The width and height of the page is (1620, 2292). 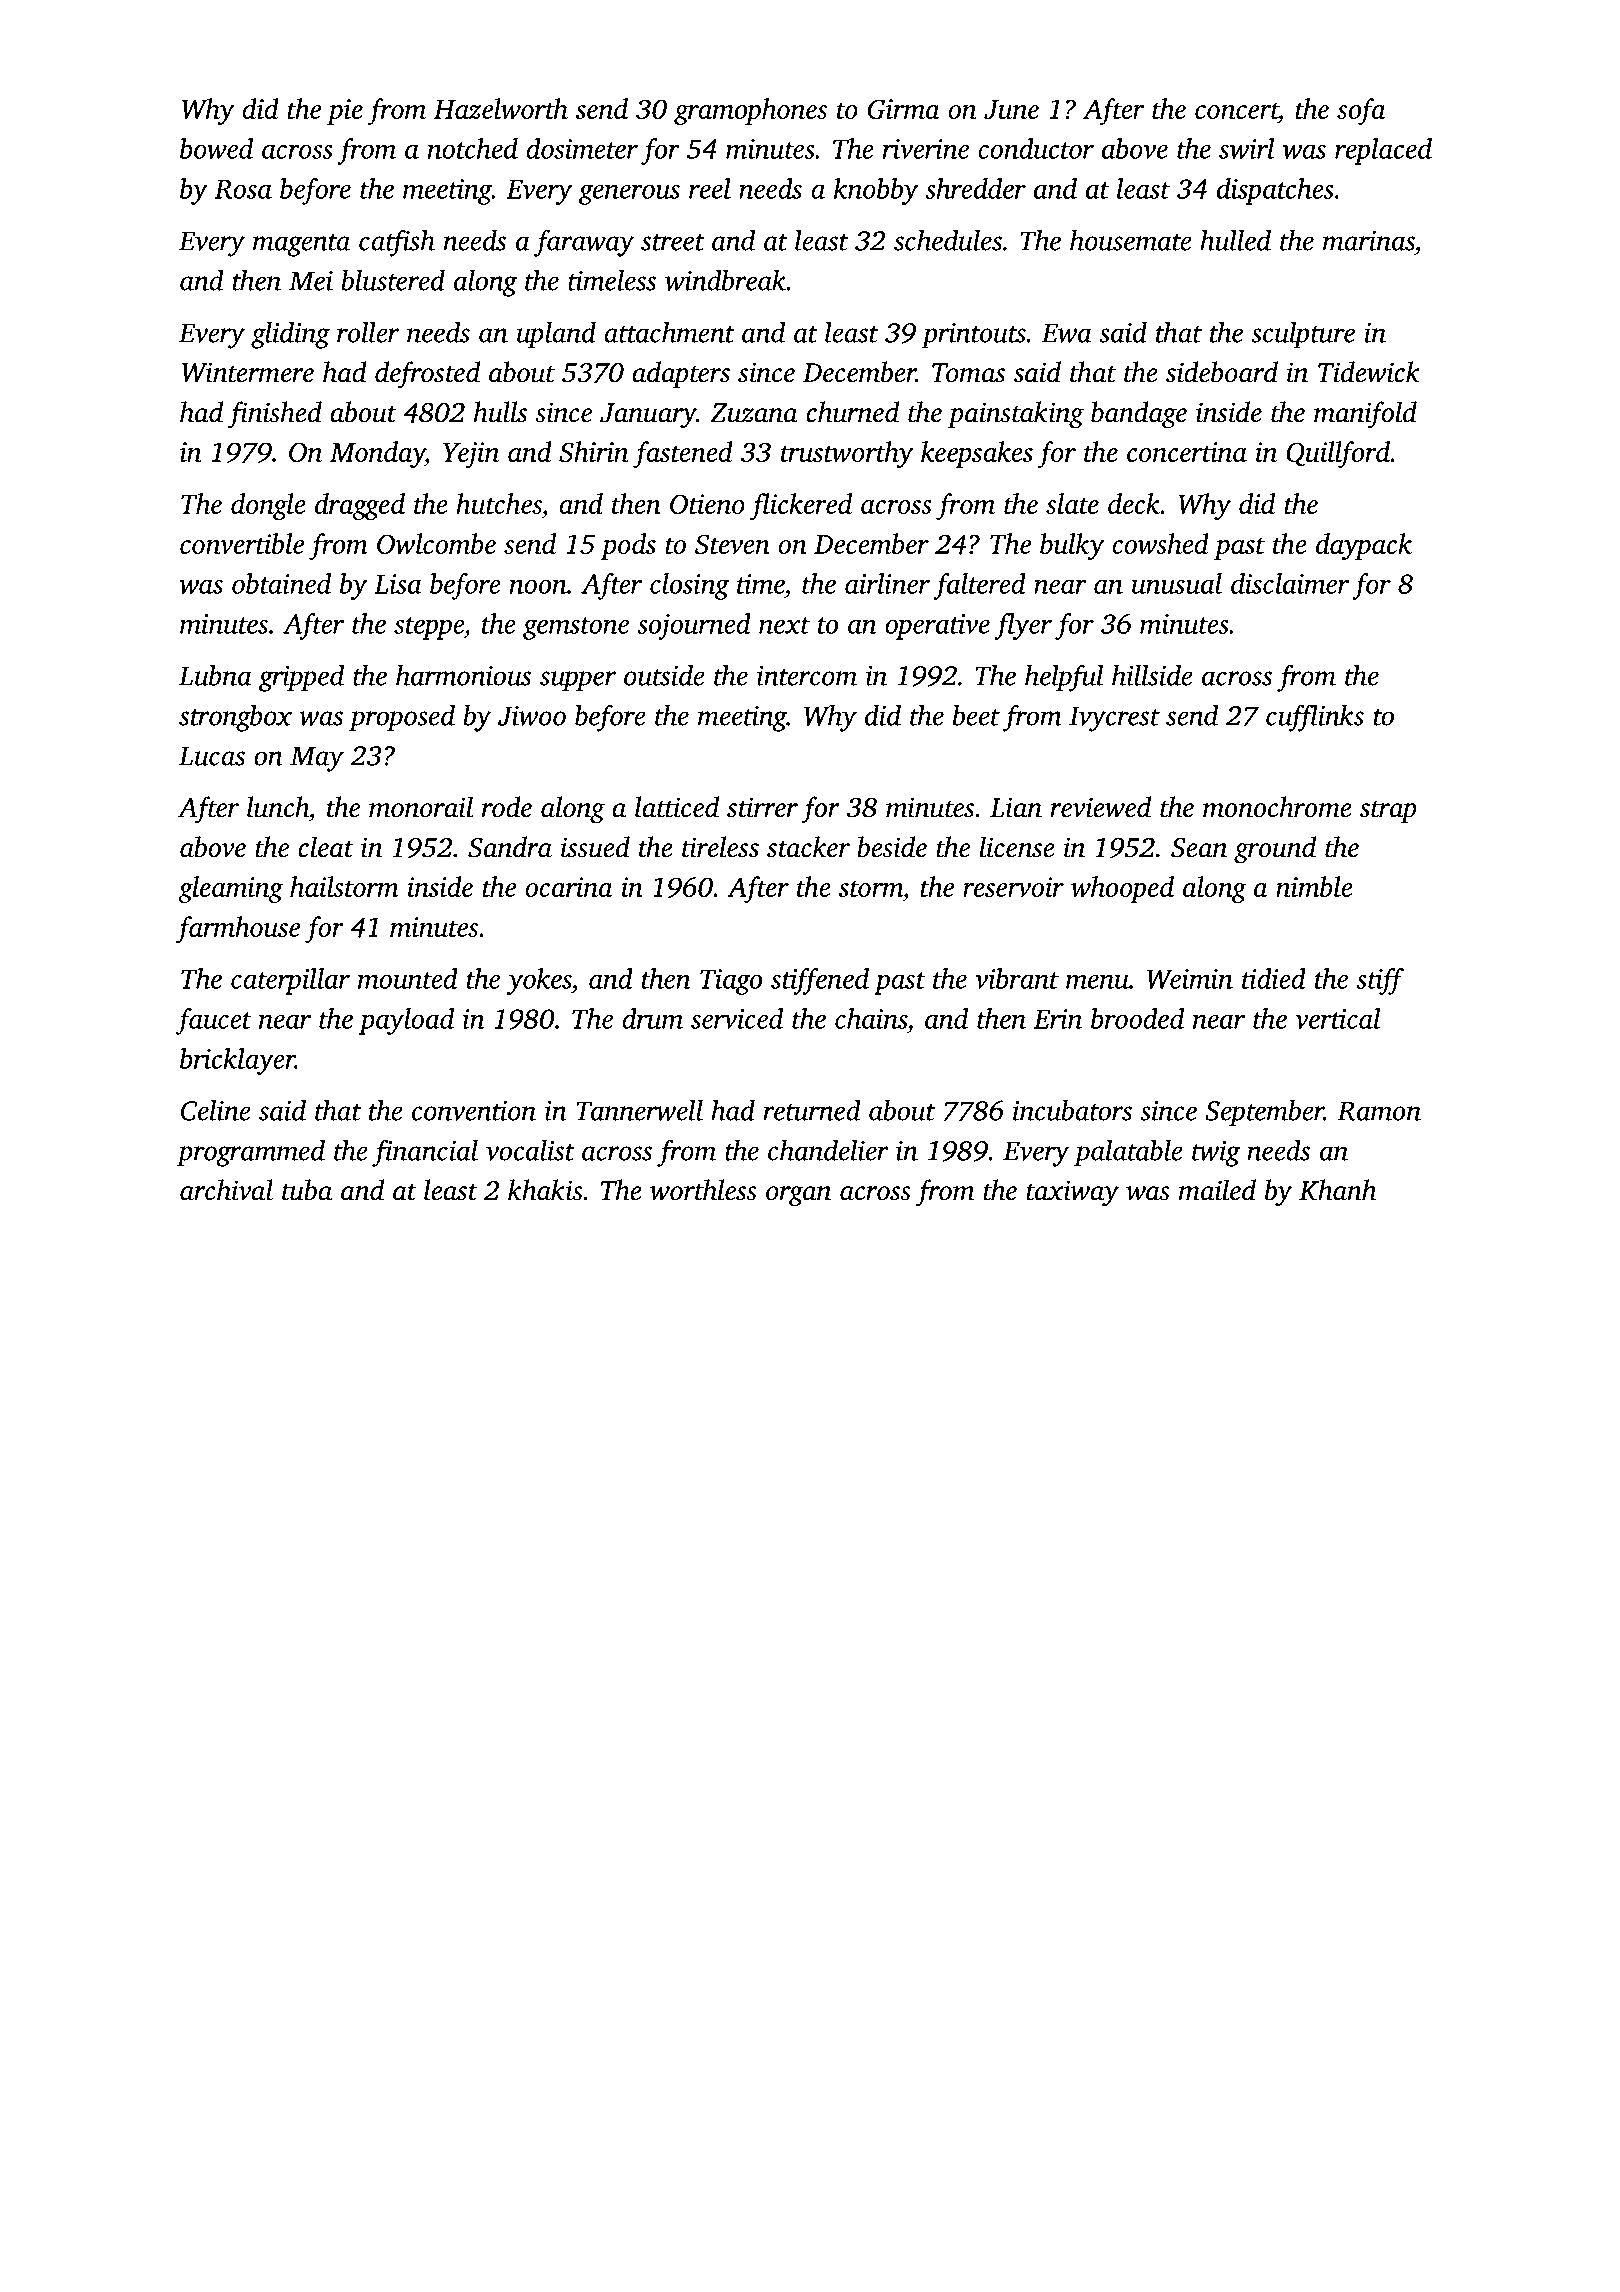 I want to click on bowed, so click(x=216, y=148).
